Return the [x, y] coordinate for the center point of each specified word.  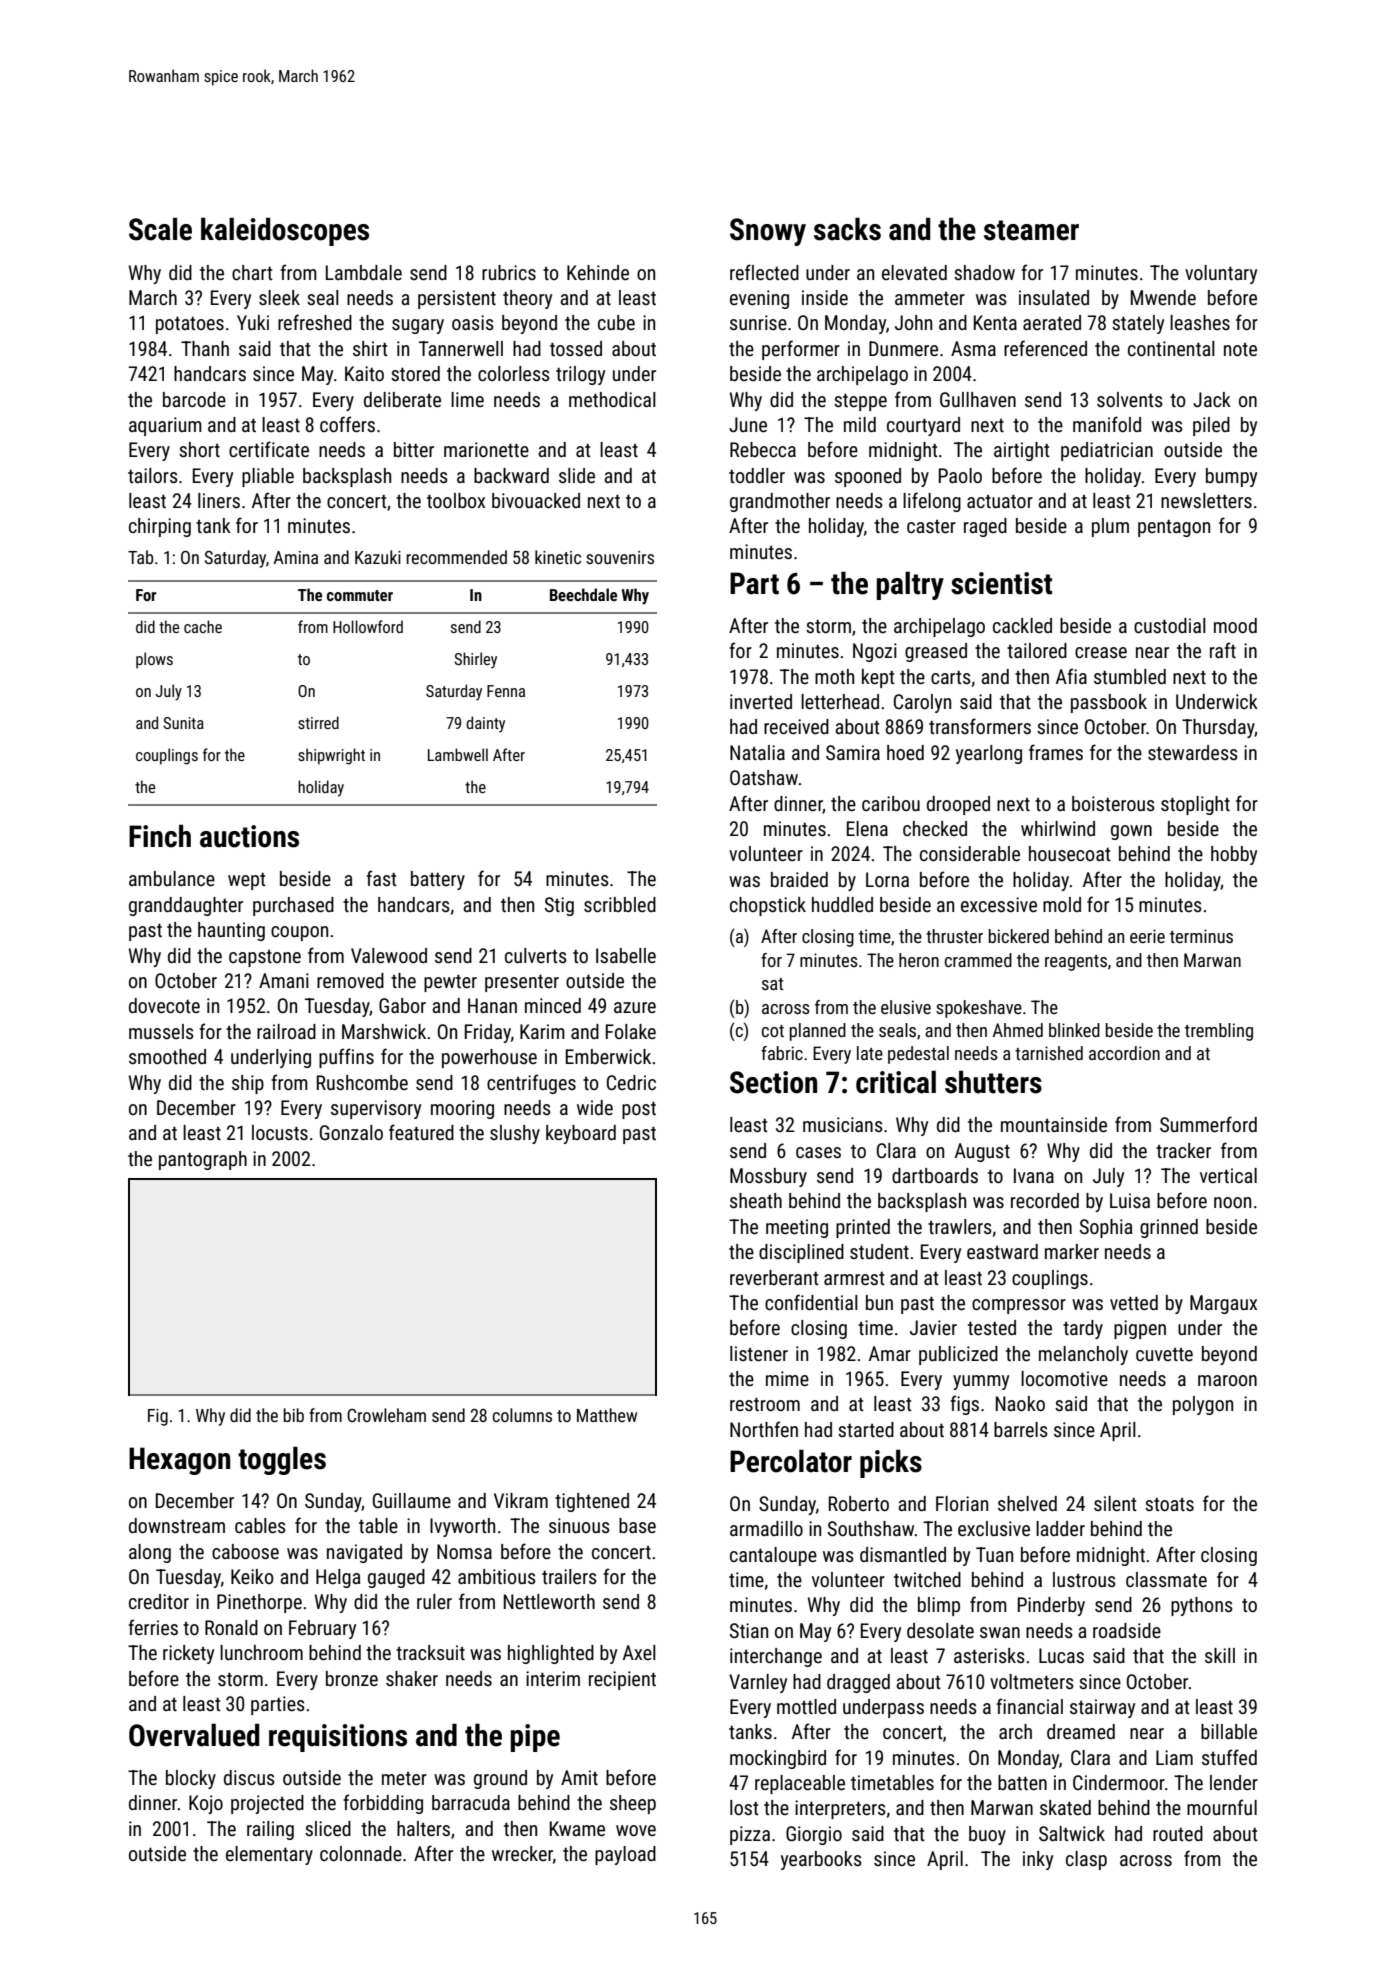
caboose [245, 1551]
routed [1178, 1833]
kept [878, 678]
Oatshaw [764, 777]
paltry [910, 585]
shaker [412, 1678]
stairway [1102, 1708]
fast [381, 878]
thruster [954, 936]
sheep [633, 1804]
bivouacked [536, 500]
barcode [194, 399]
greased [936, 652]
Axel [639, 1652]
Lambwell [458, 754]
